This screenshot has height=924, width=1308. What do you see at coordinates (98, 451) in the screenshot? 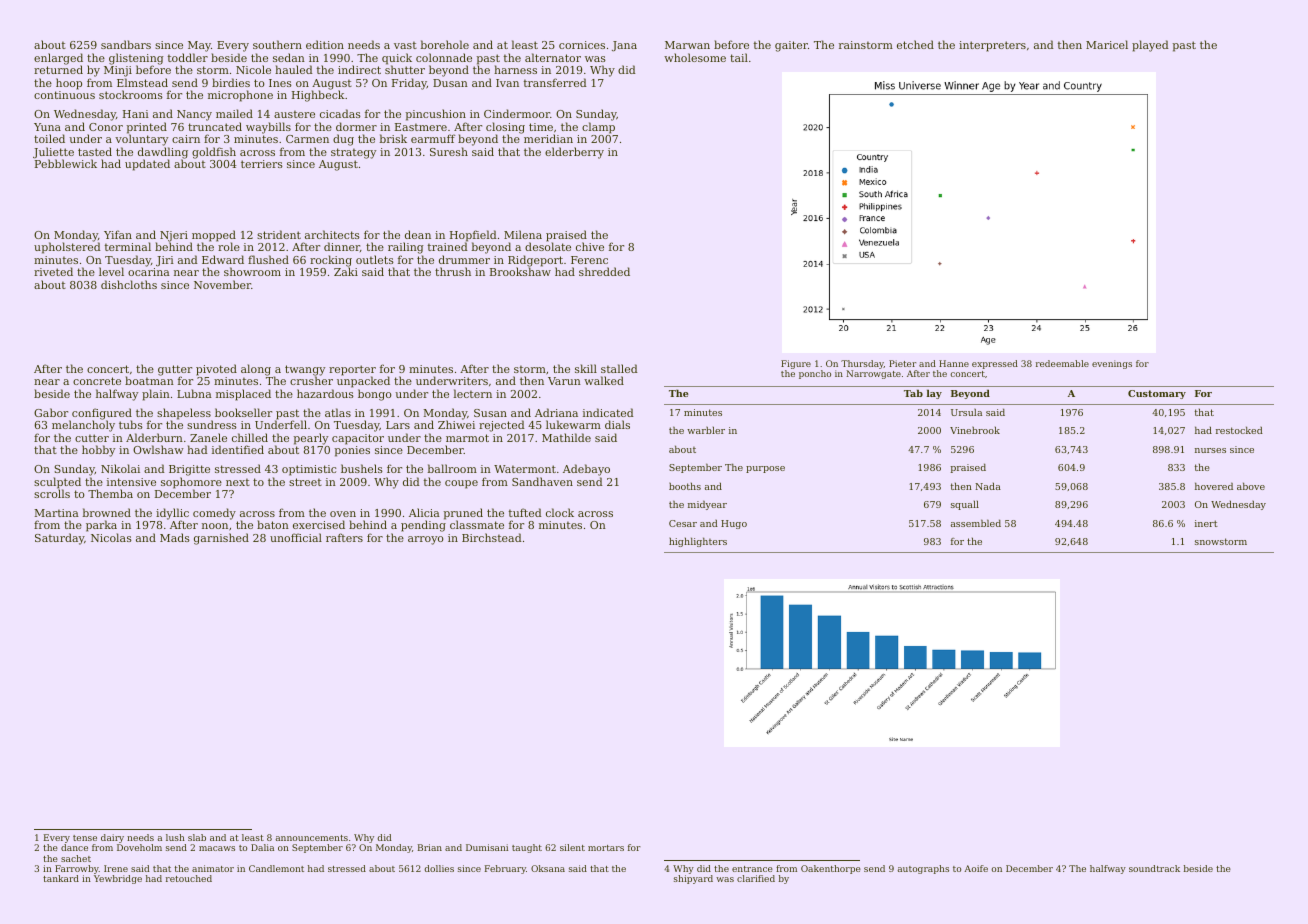
I see `hobby` at bounding box center [98, 451].
